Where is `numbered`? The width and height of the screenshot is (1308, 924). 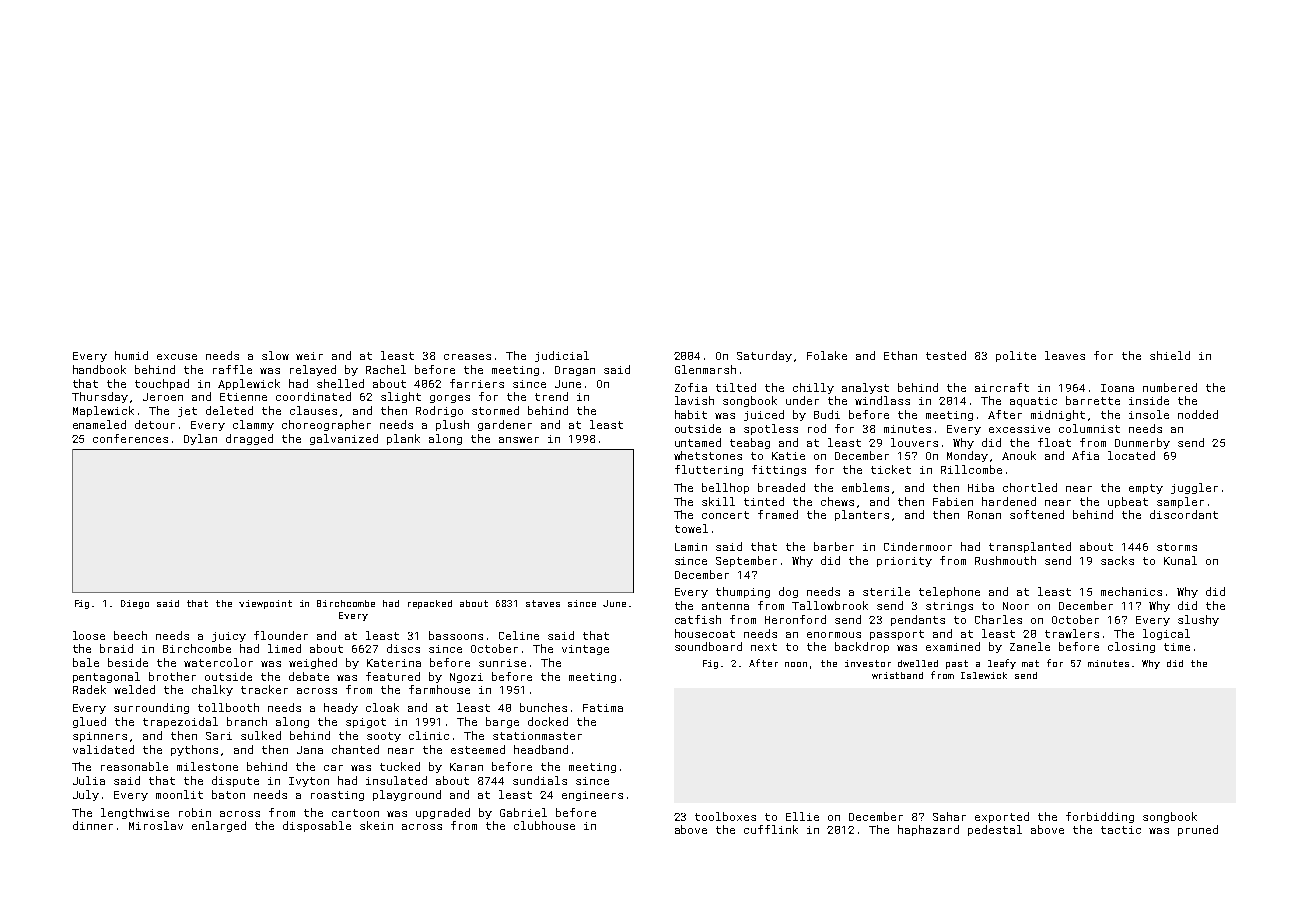
numbered is located at coordinates (1170, 387).
